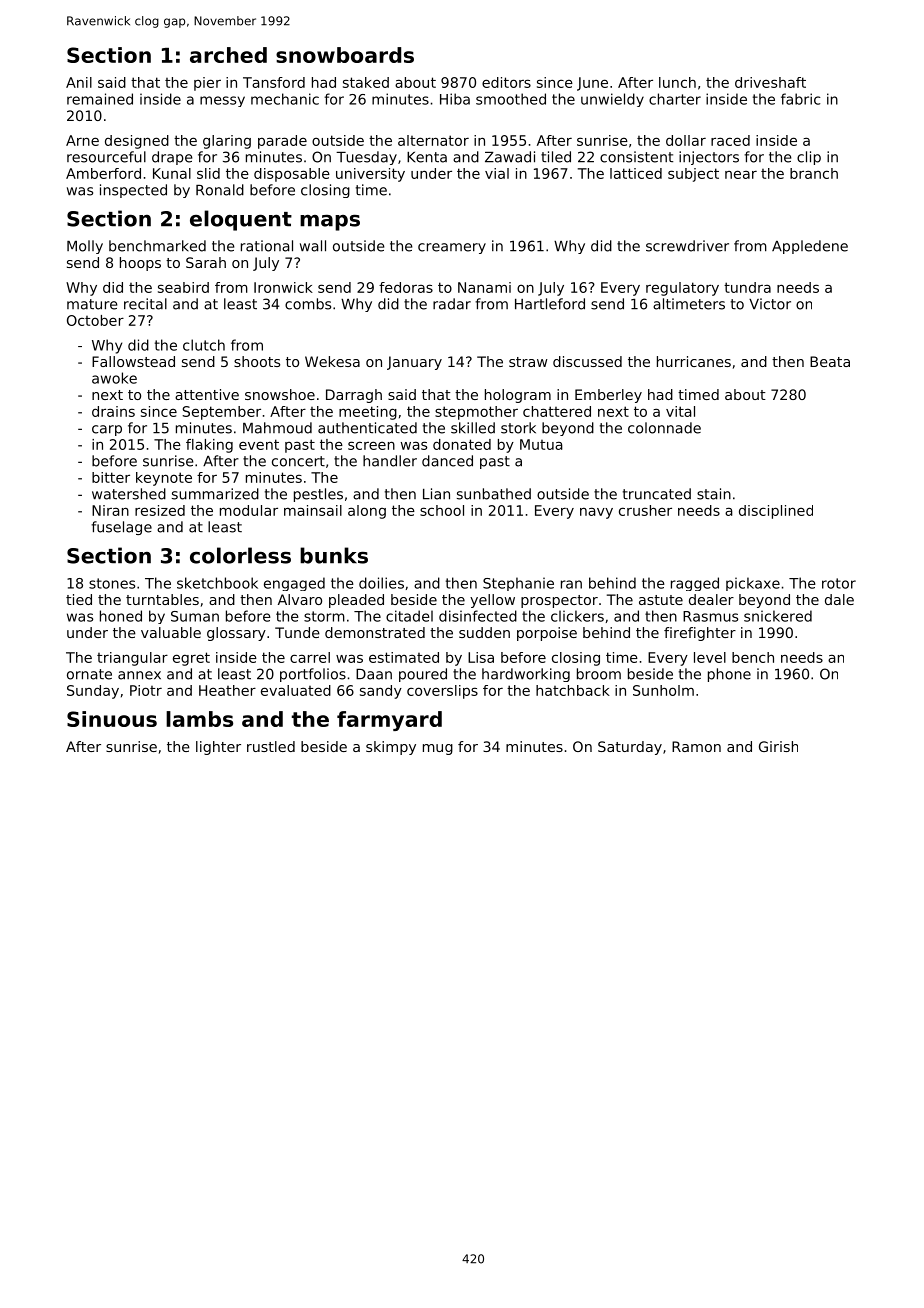 This screenshot has width=924, height=1308. Describe the element at coordinates (438, 749) in the screenshot. I see `mug` at that location.
